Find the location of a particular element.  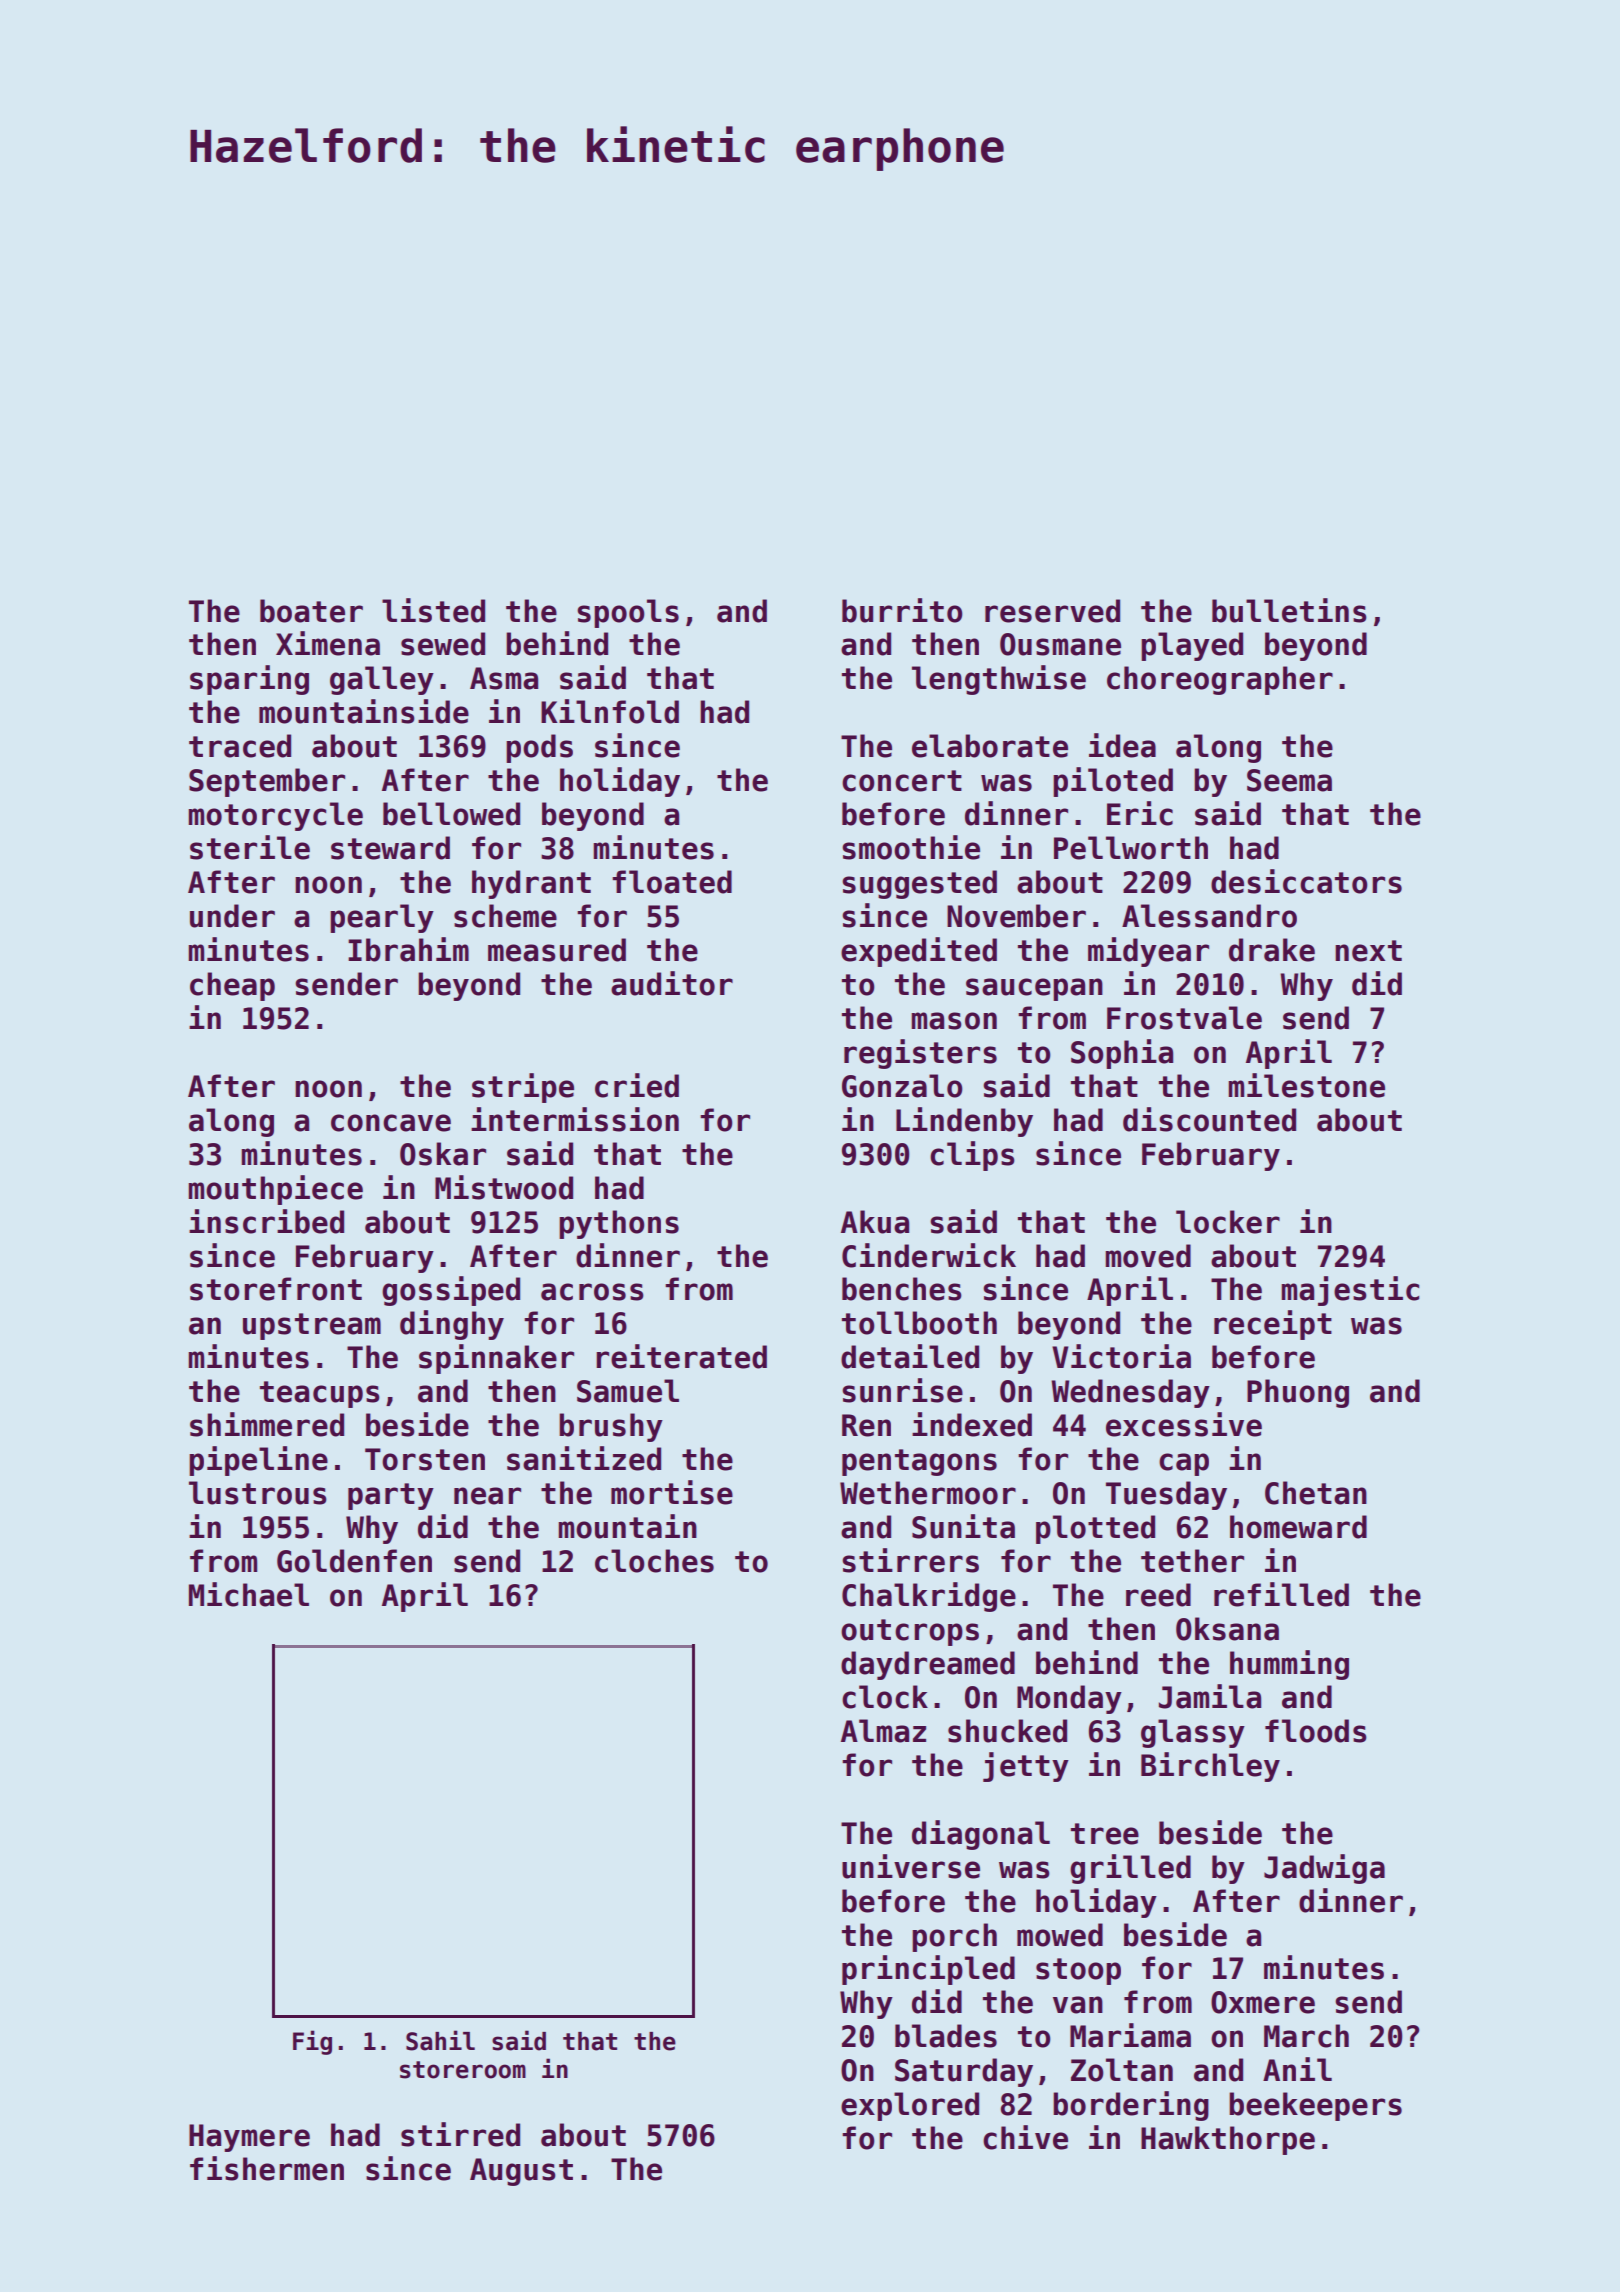

Fig is located at coordinates (312, 2042).
